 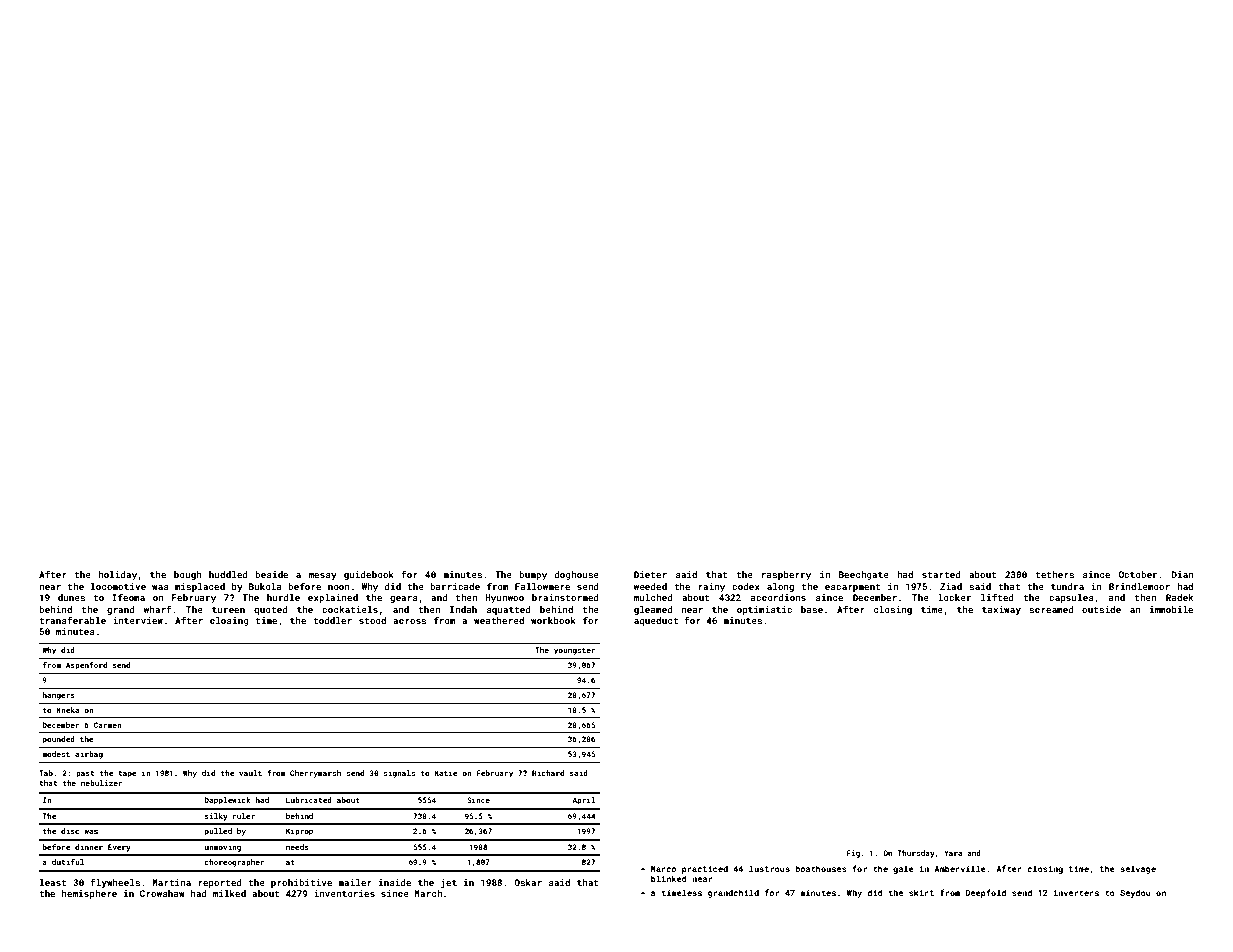 I want to click on escarpment, so click(x=853, y=588).
